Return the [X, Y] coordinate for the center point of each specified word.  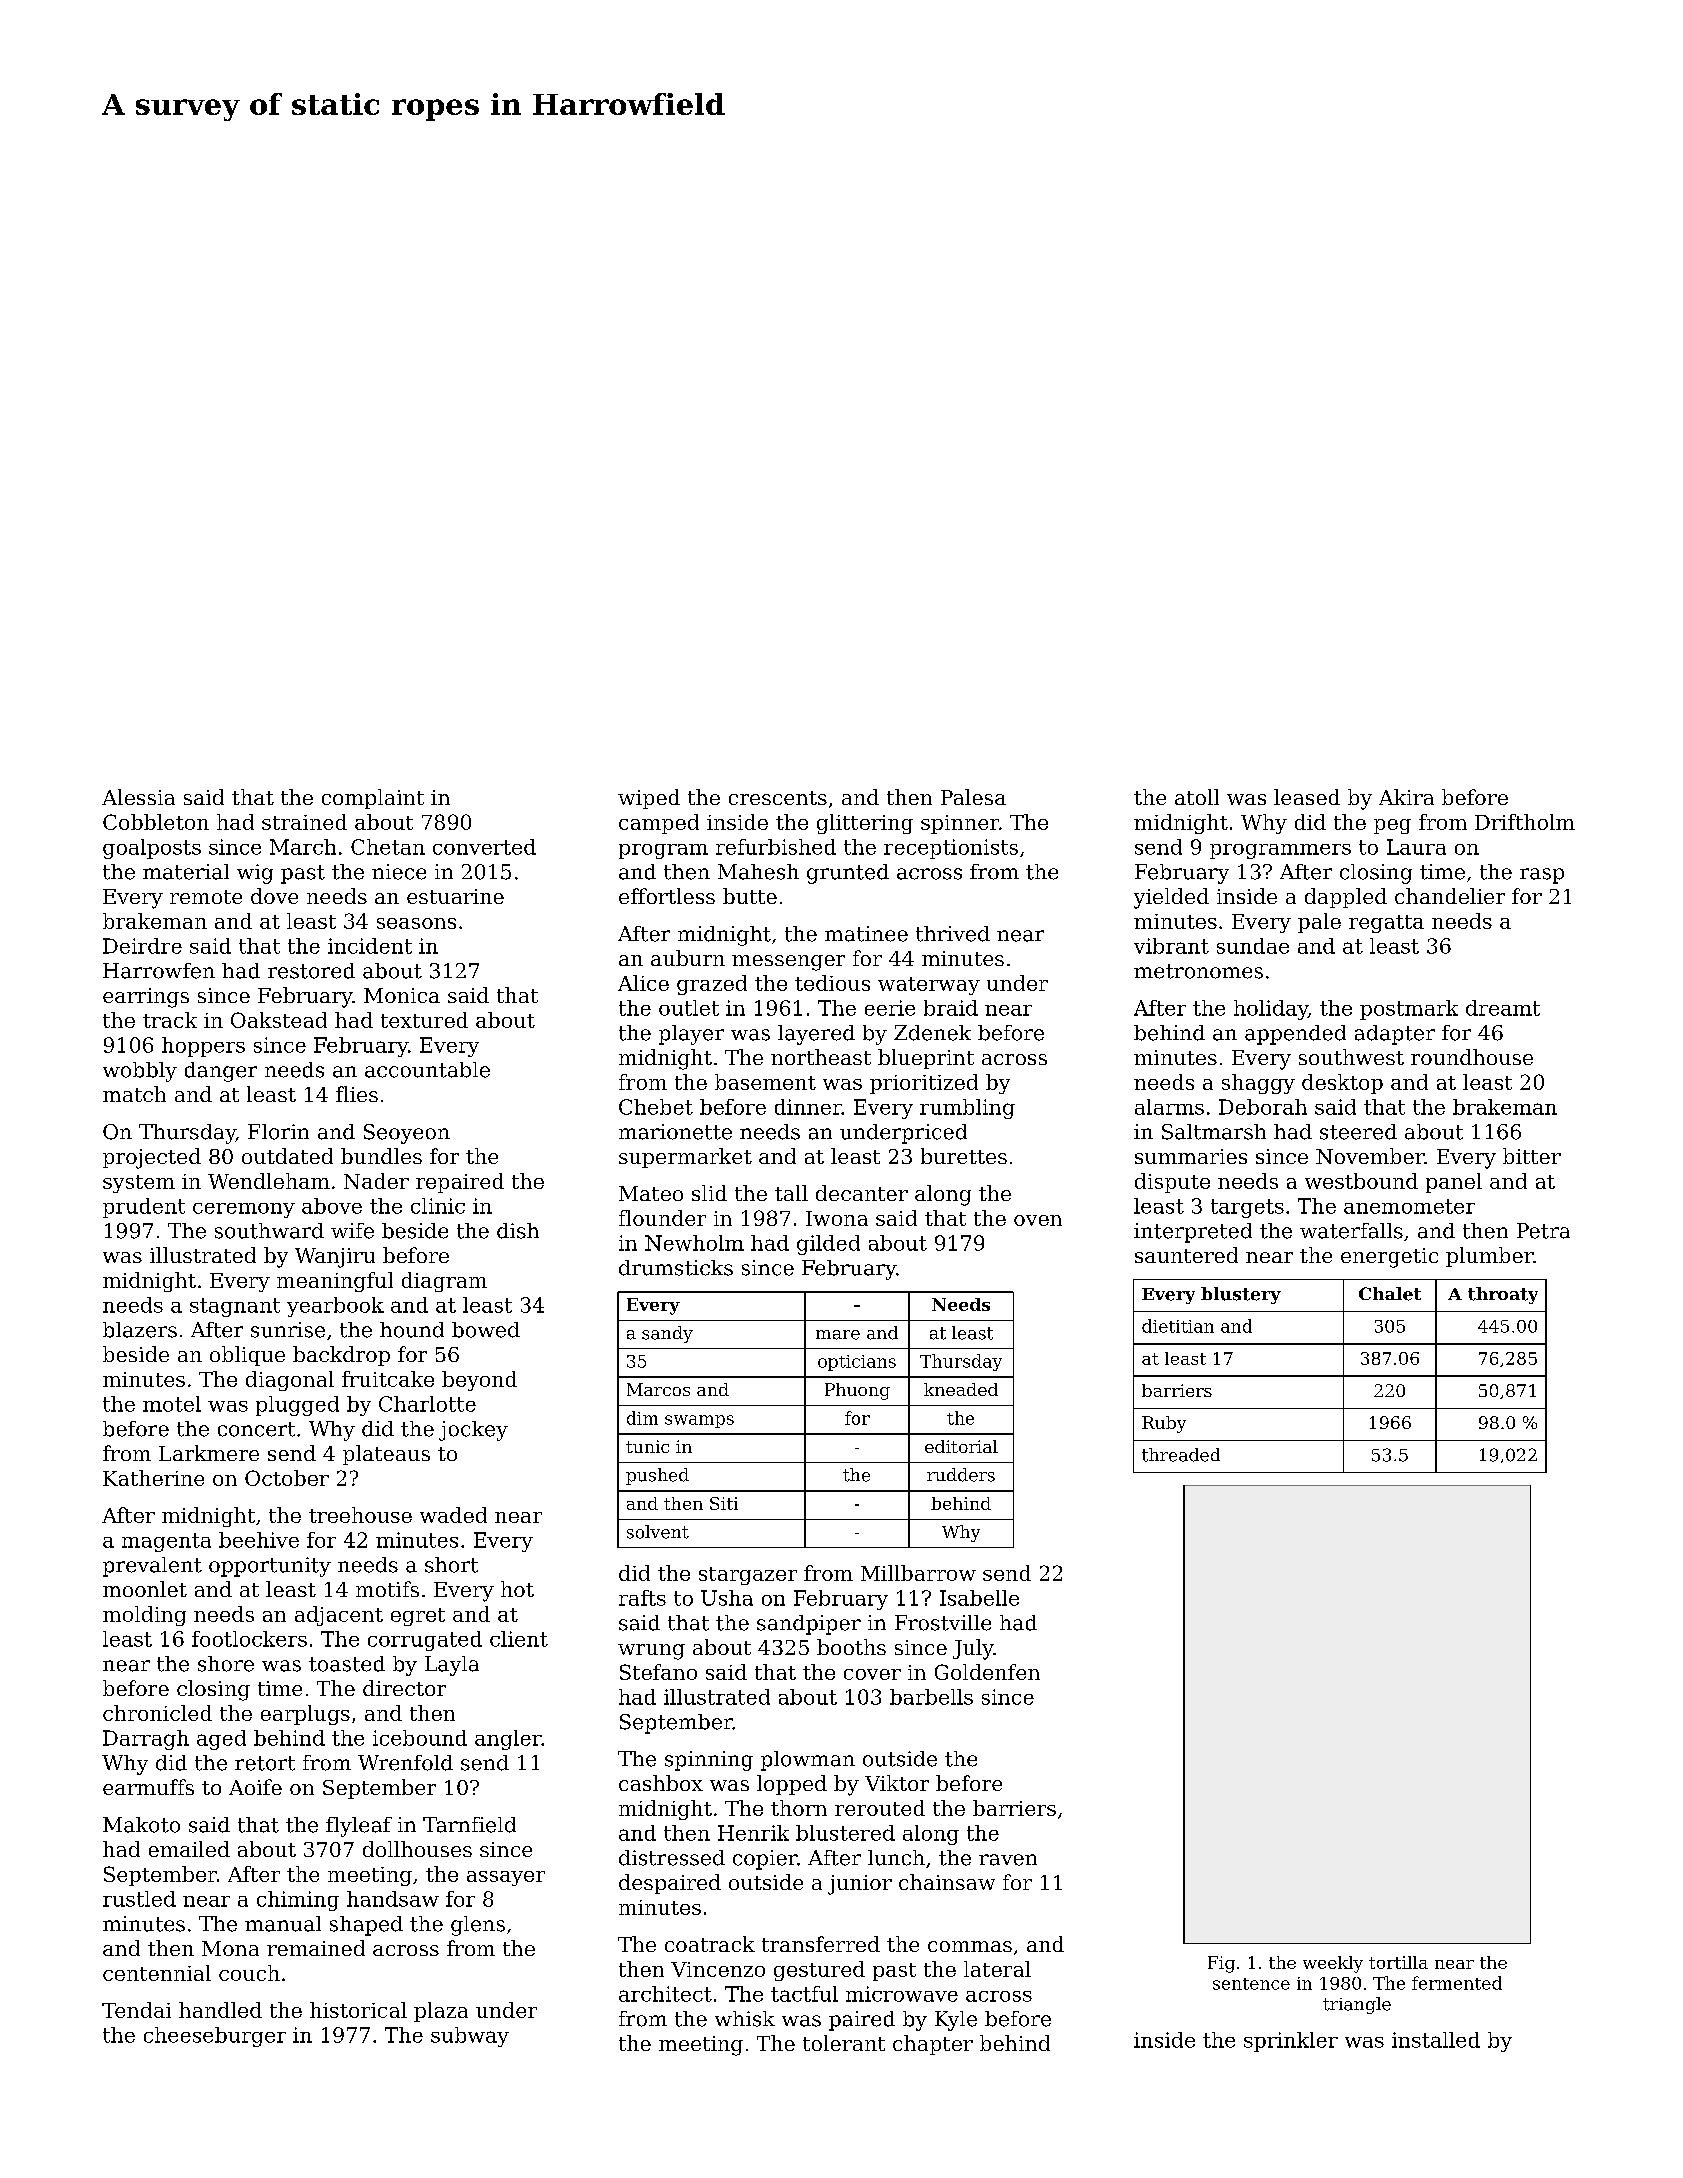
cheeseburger [215, 2037]
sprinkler [1291, 2042]
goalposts [152, 849]
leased [1307, 797]
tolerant [844, 2043]
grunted [848, 874]
